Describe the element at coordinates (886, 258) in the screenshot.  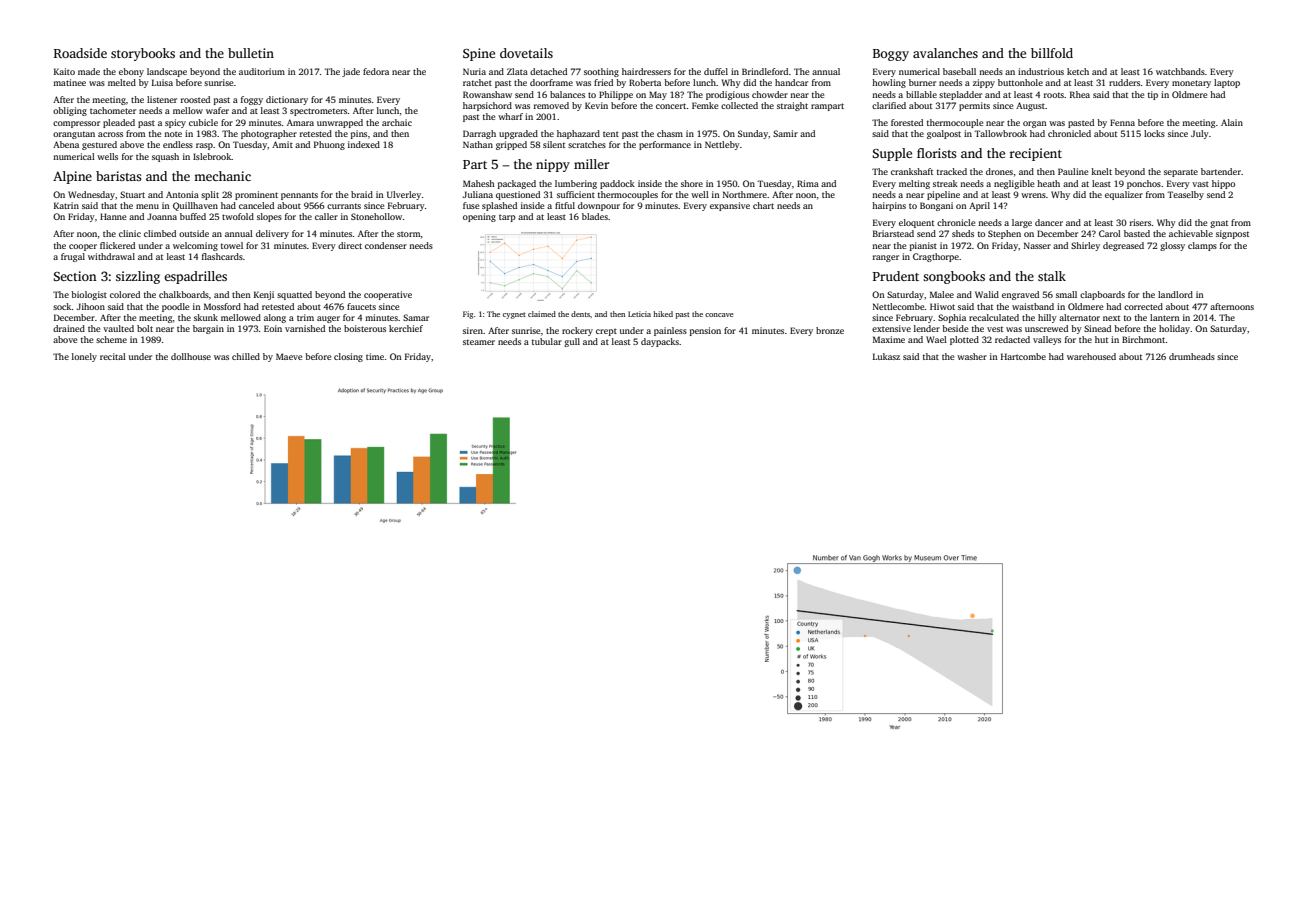
I see `ranger` at that location.
